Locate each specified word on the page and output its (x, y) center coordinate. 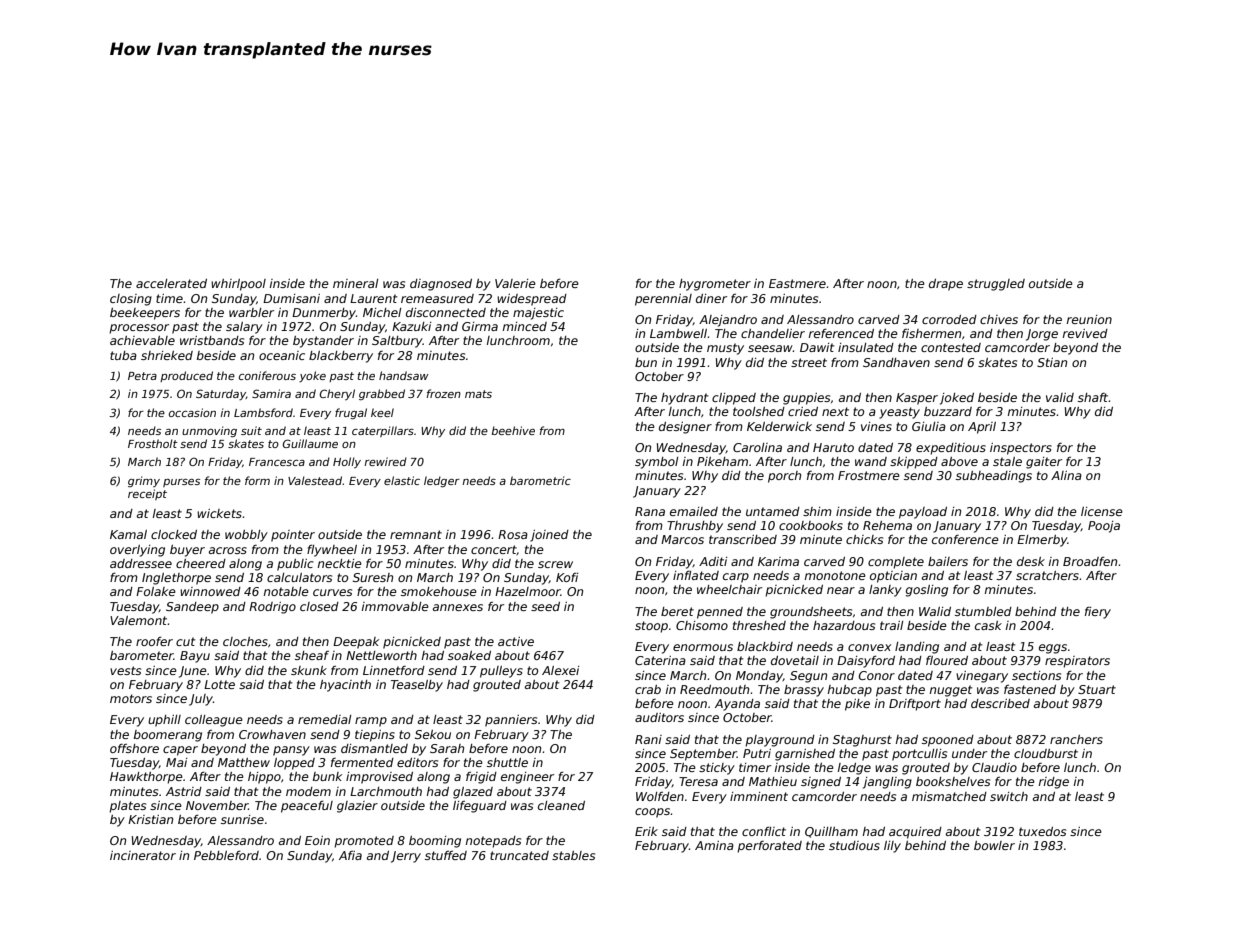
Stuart (1097, 689)
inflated (696, 575)
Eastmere (797, 283)
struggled (996, 285)
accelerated (171, 283)
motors (131, 698)
